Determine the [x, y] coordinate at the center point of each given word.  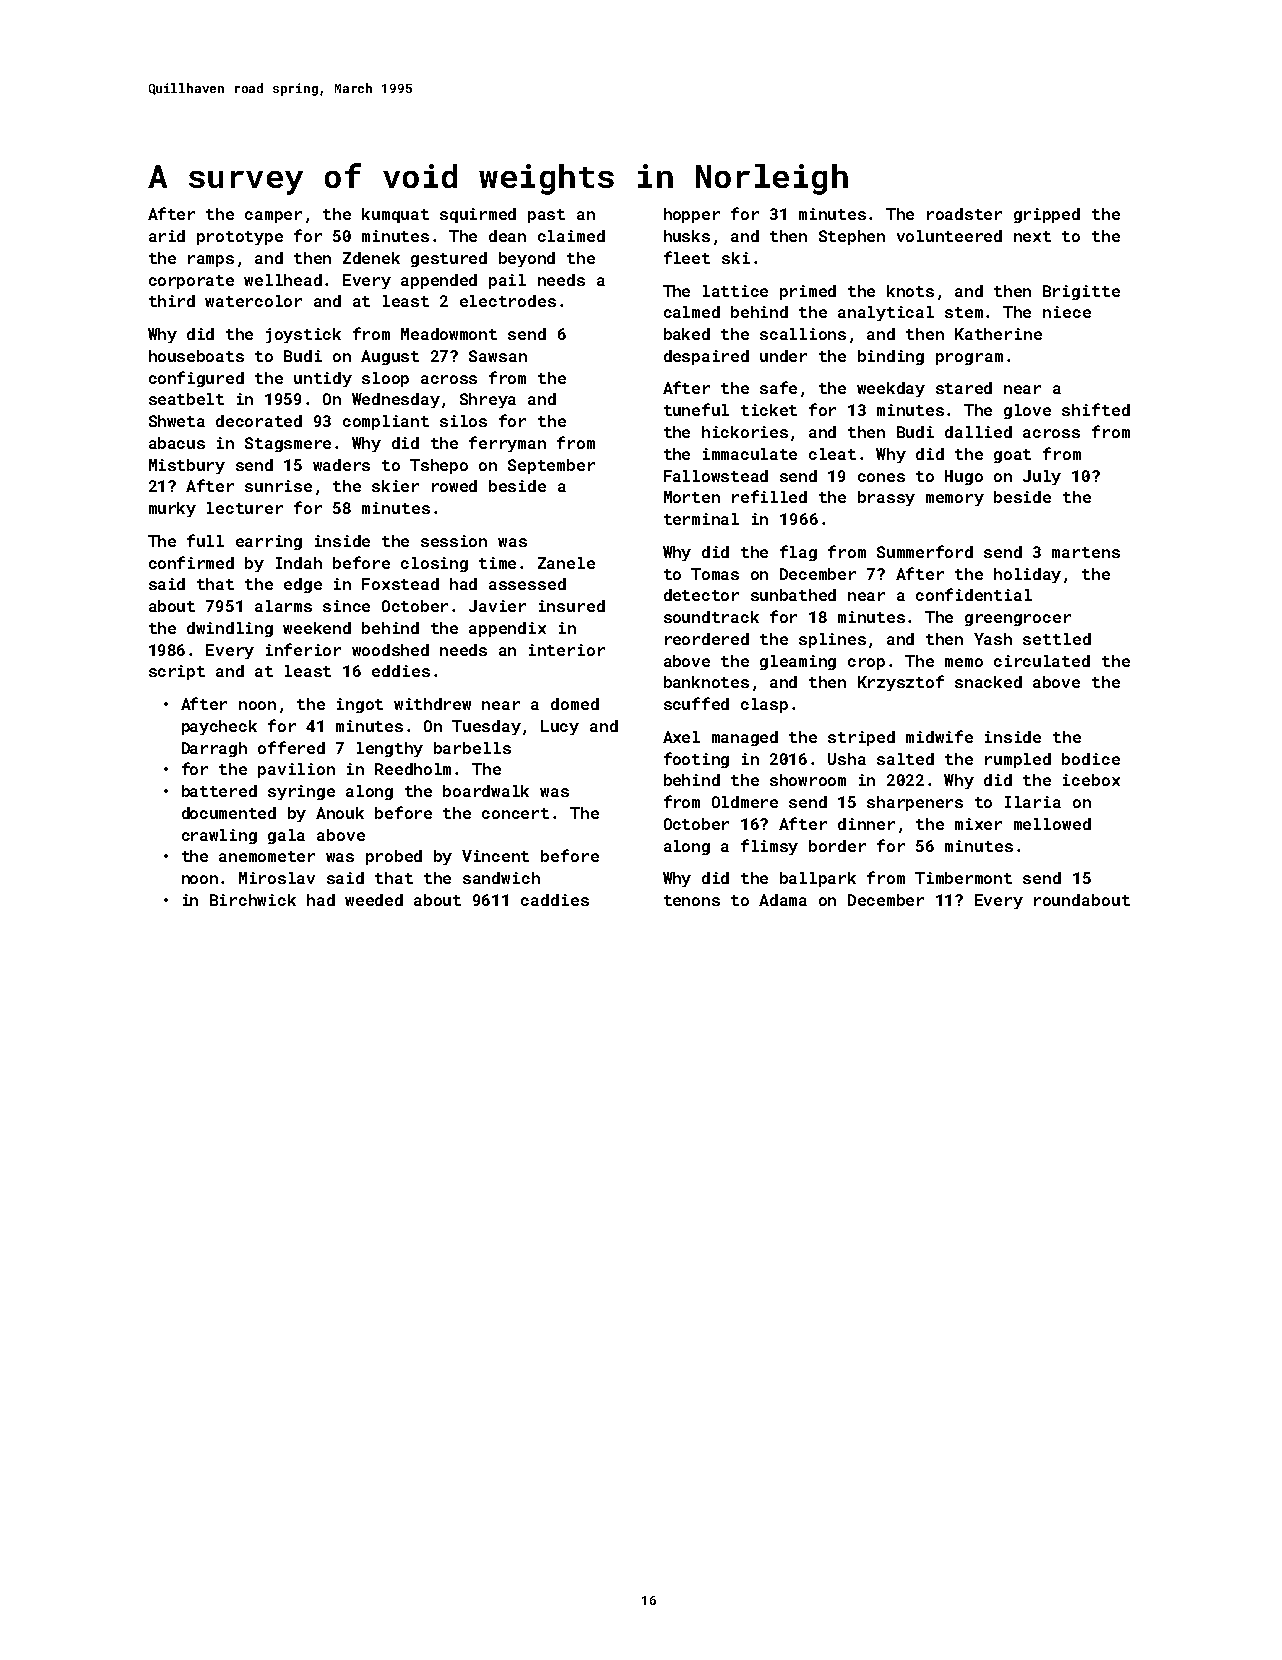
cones [881, 477]
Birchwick [253, 900]
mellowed [1052, 824]
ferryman [507, 444]
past [546, 216]
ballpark [818, 879]
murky [172, 509]
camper [273, 217]
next [1032, 236]
